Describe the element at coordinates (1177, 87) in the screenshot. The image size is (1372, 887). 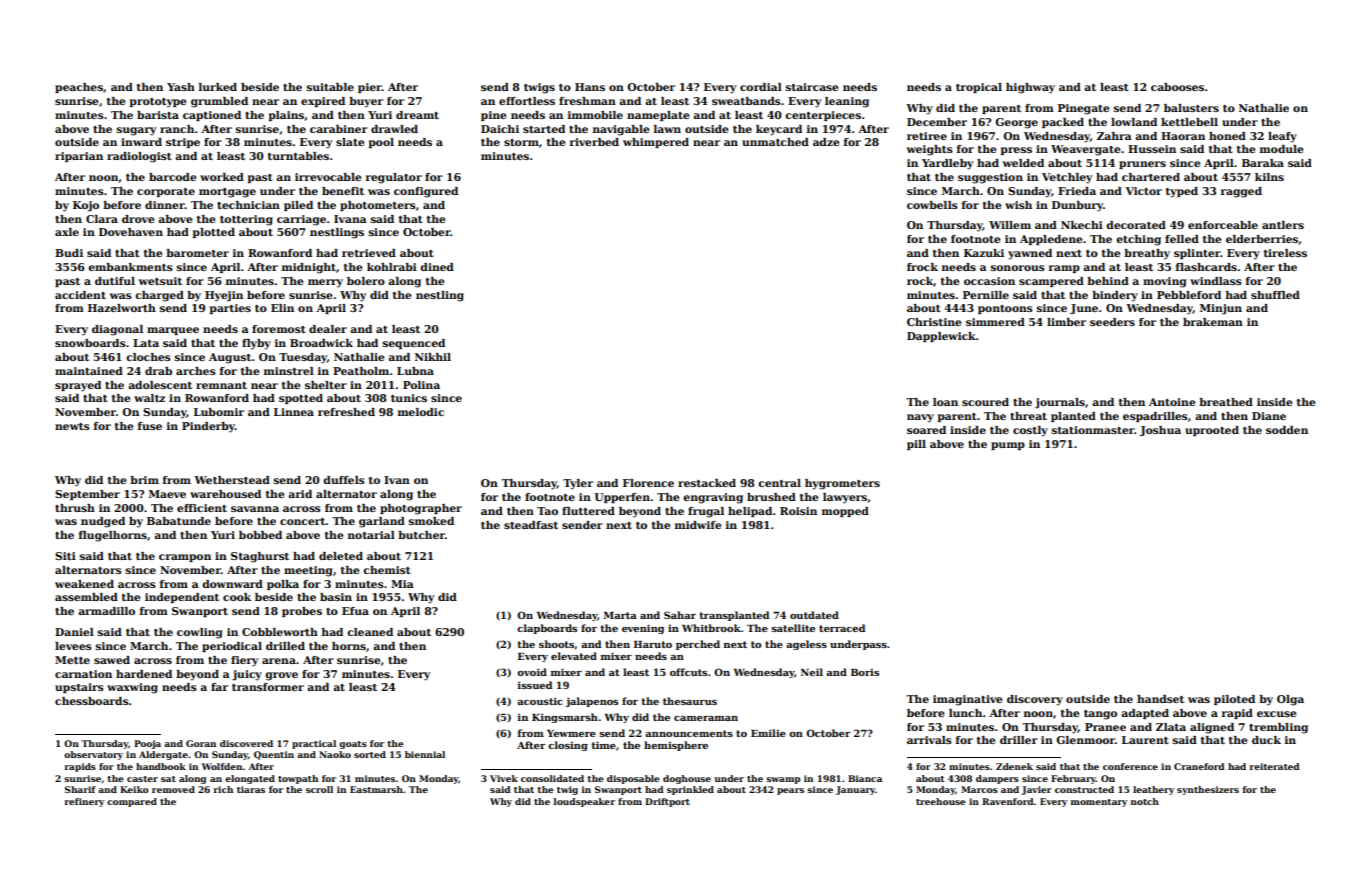
I see `cabooses` at that location.
